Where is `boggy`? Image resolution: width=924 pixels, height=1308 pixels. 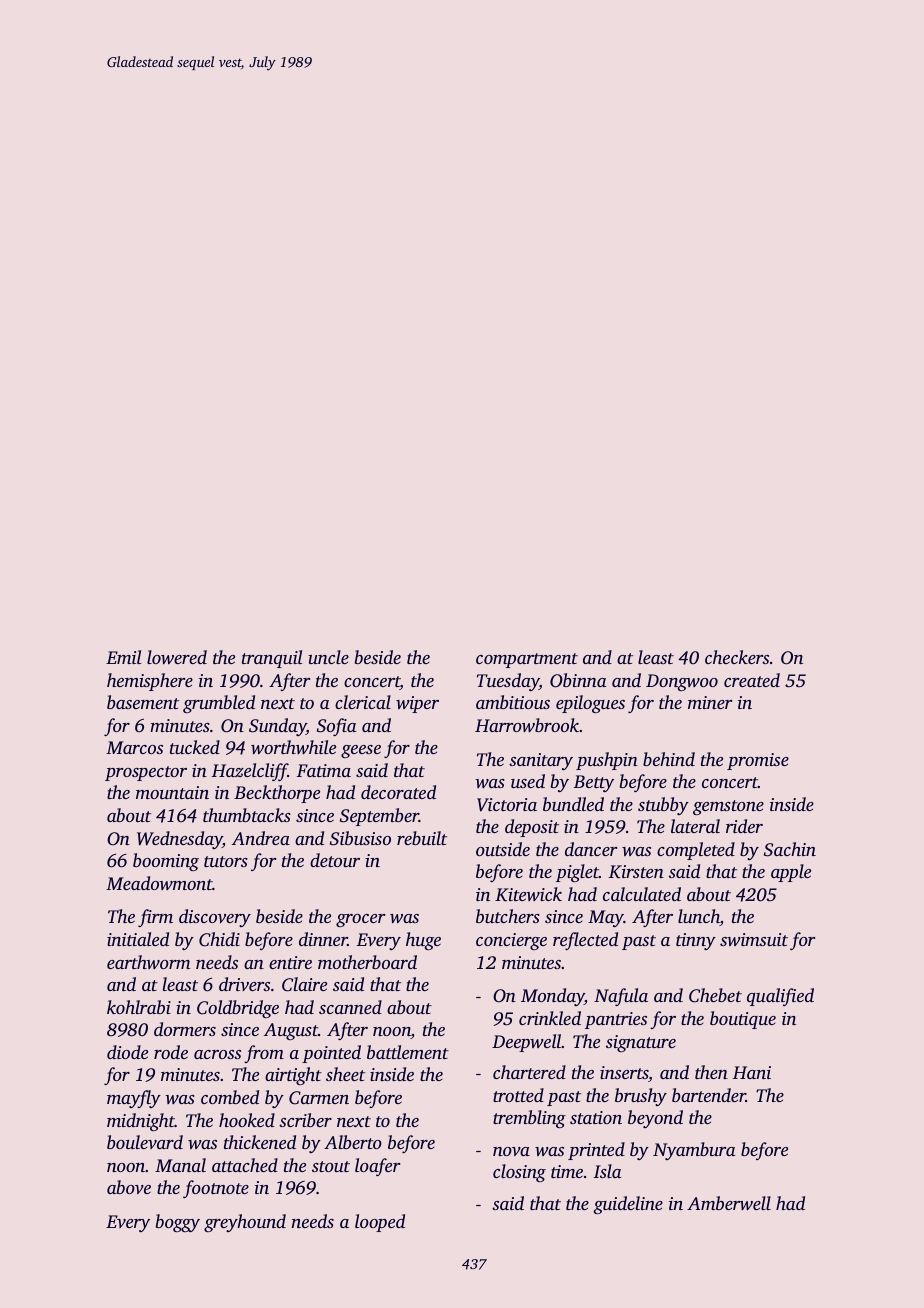 boggy is located at coordinates (177, 1223).
